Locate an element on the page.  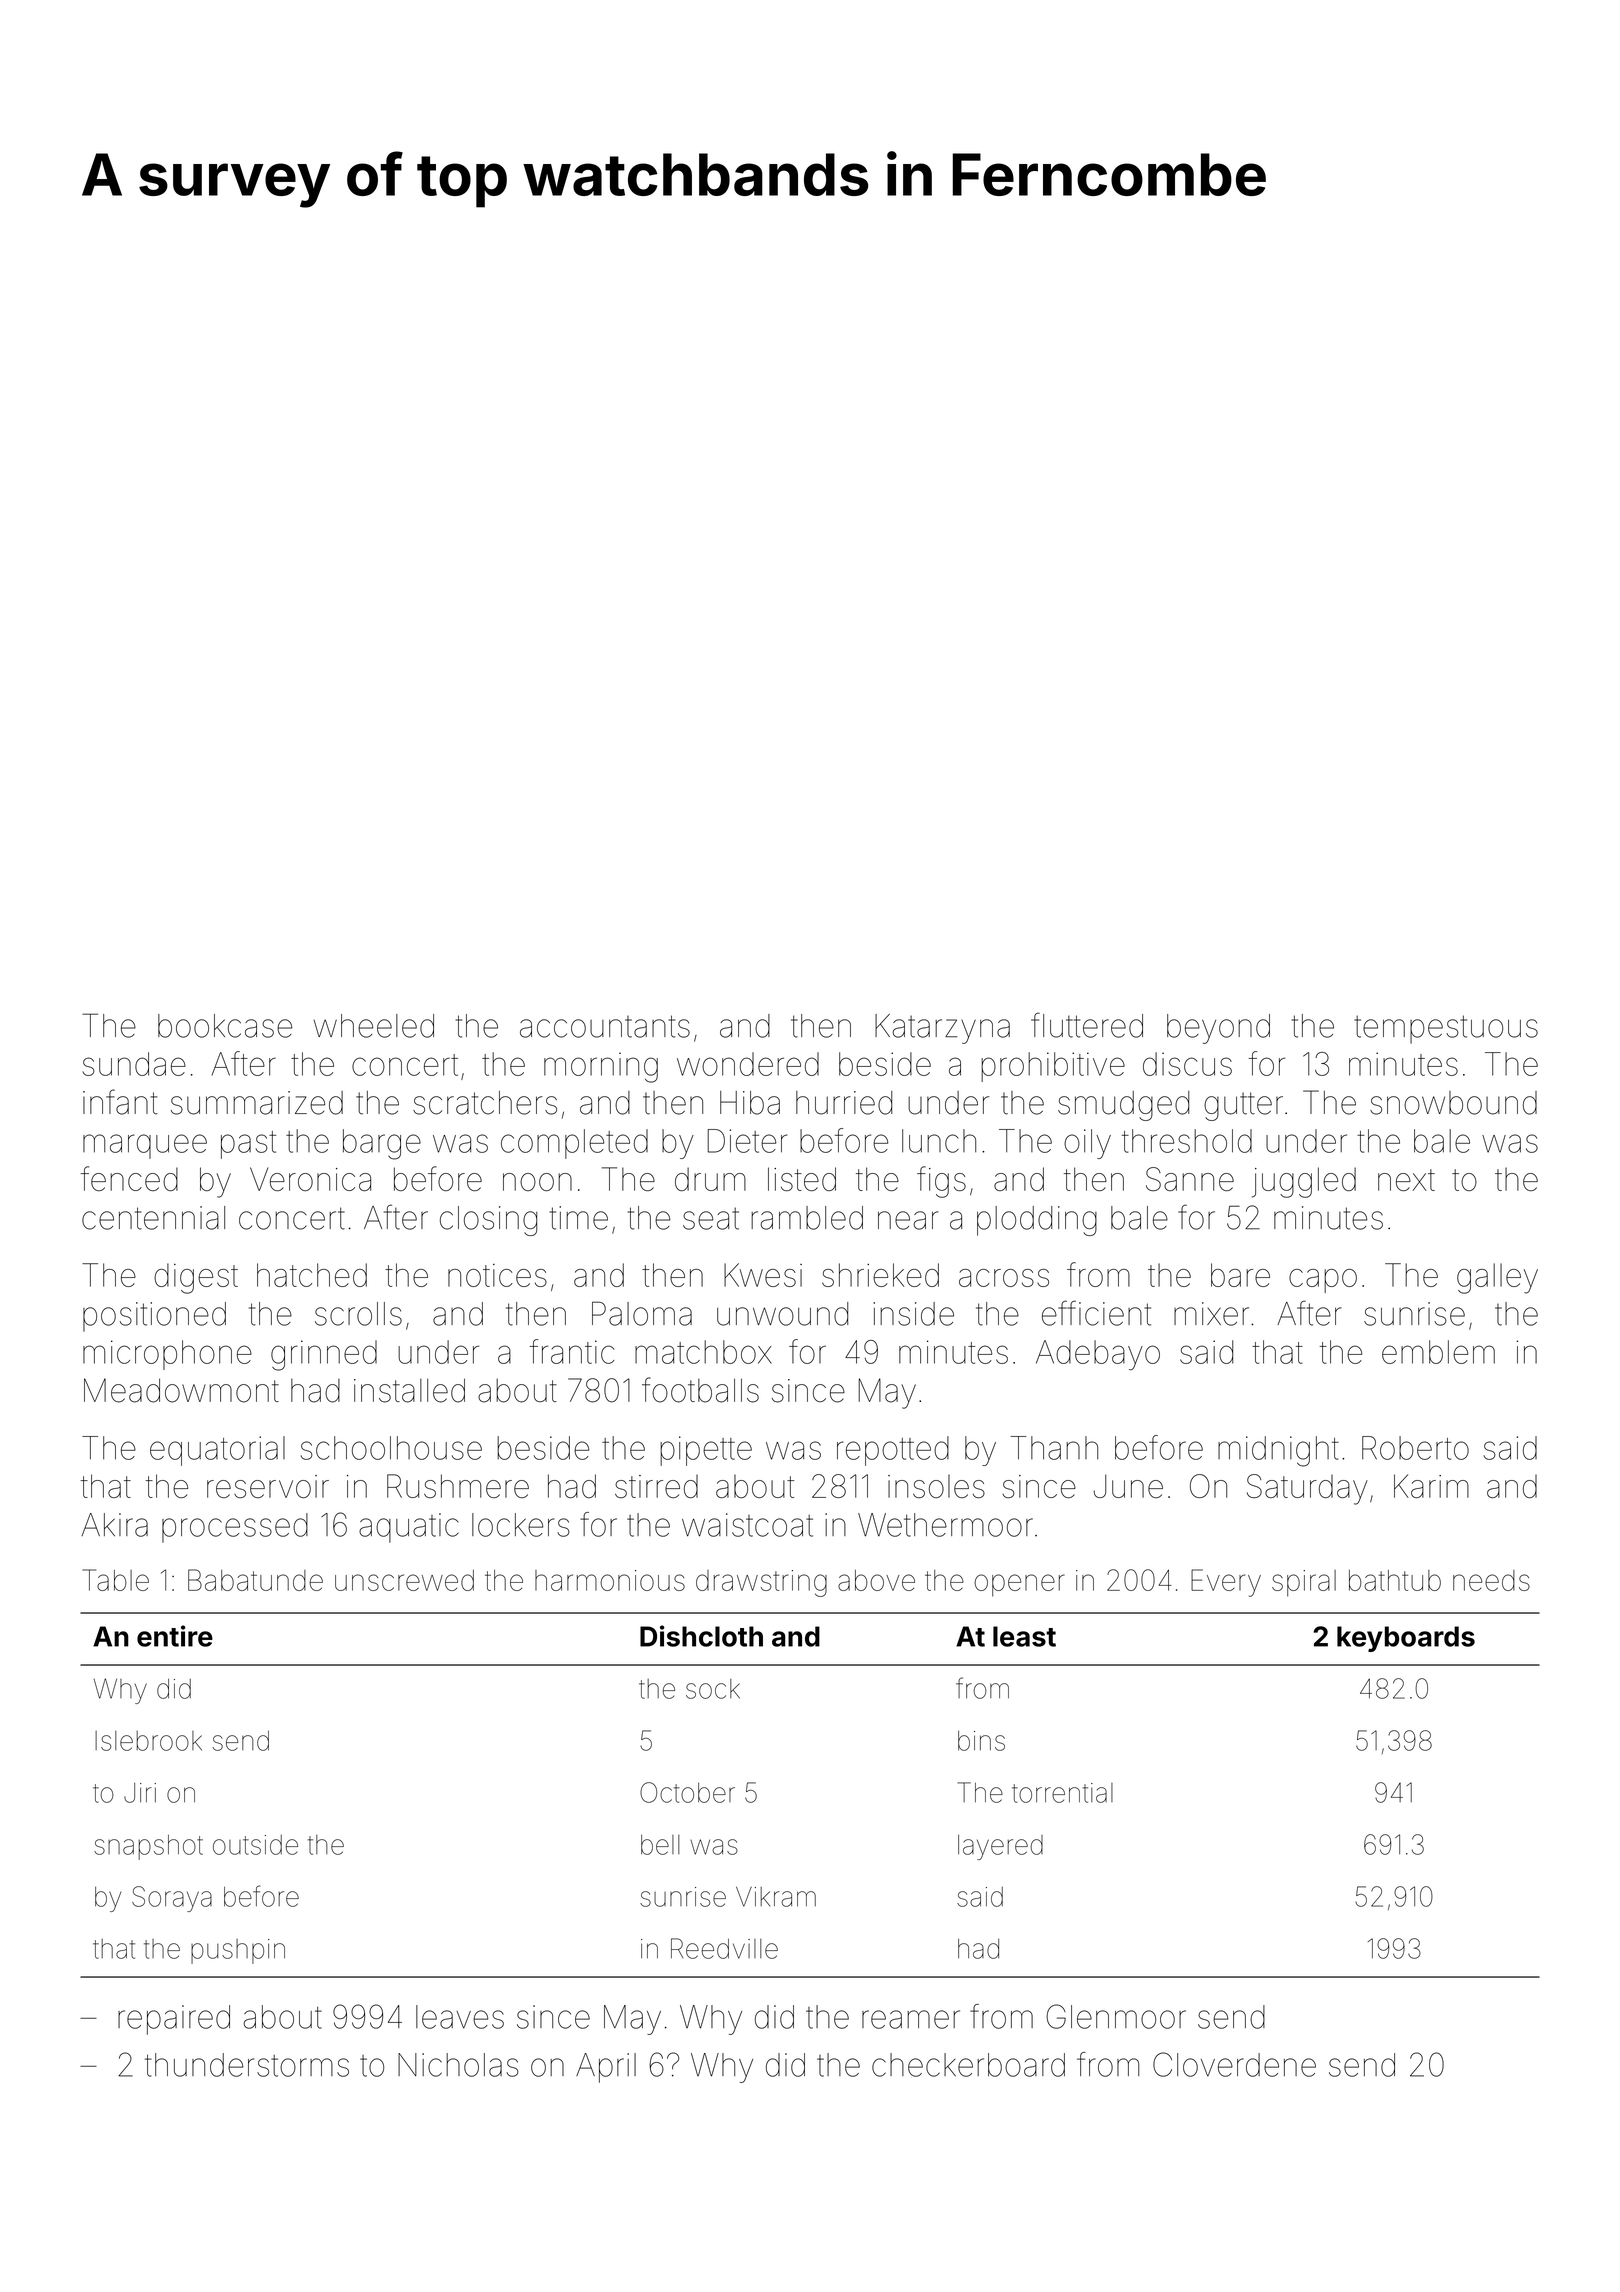
keyboards is located at coordinates (1406, 1639).
